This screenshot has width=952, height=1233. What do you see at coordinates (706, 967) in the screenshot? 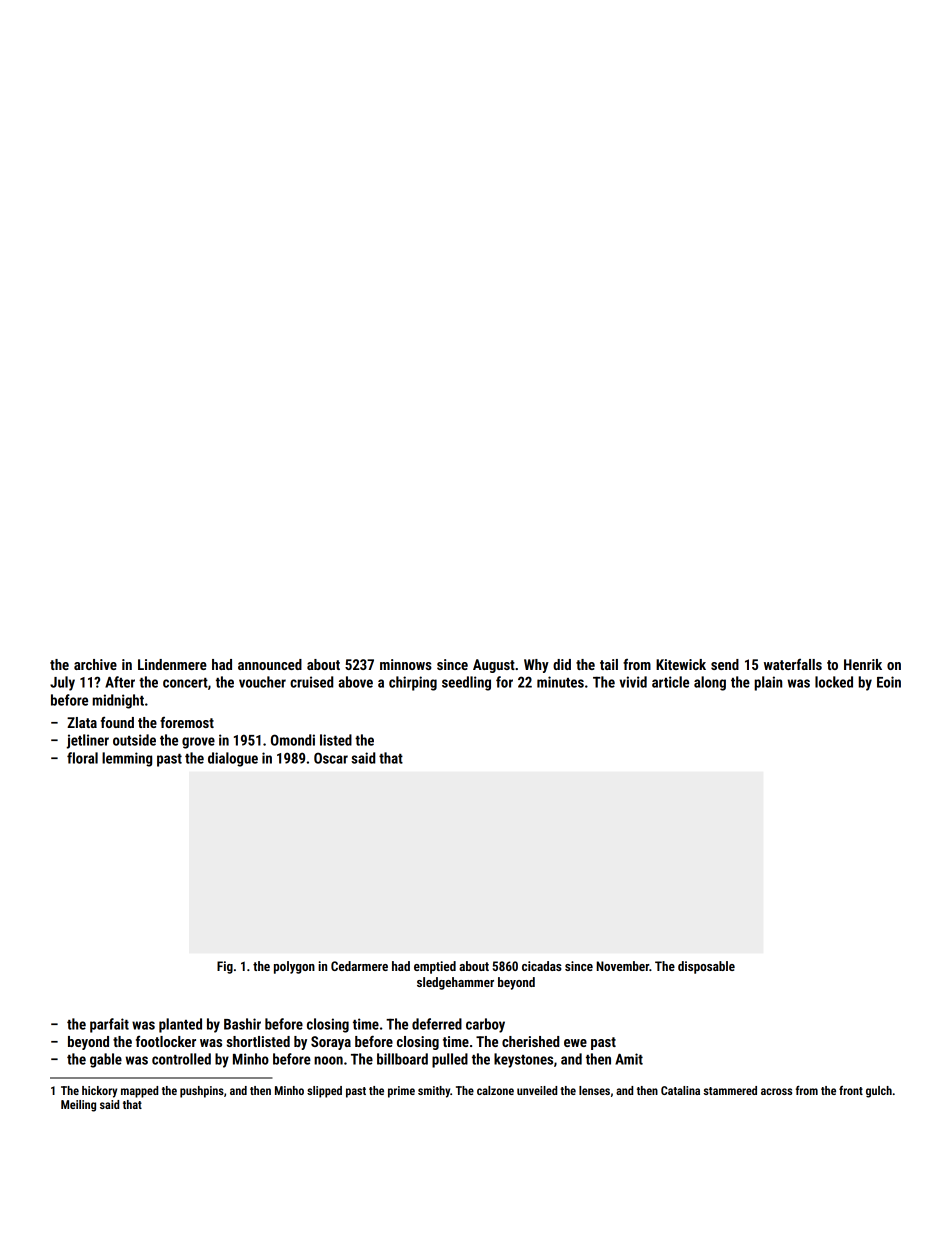
I see `disposable` at bounding box center [706, 967].
